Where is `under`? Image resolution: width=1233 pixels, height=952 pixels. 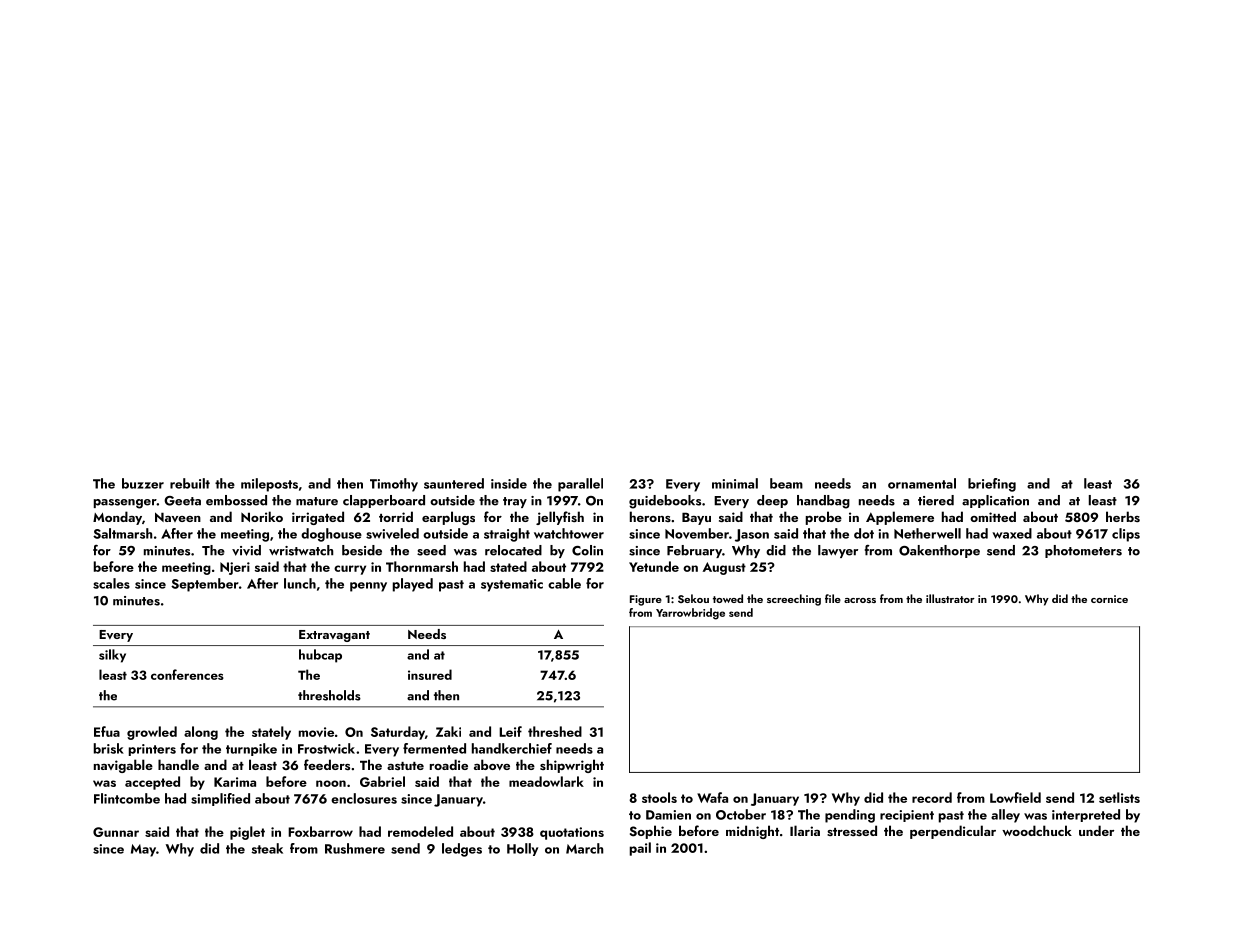
under is located at coordinates (1096, 830).
